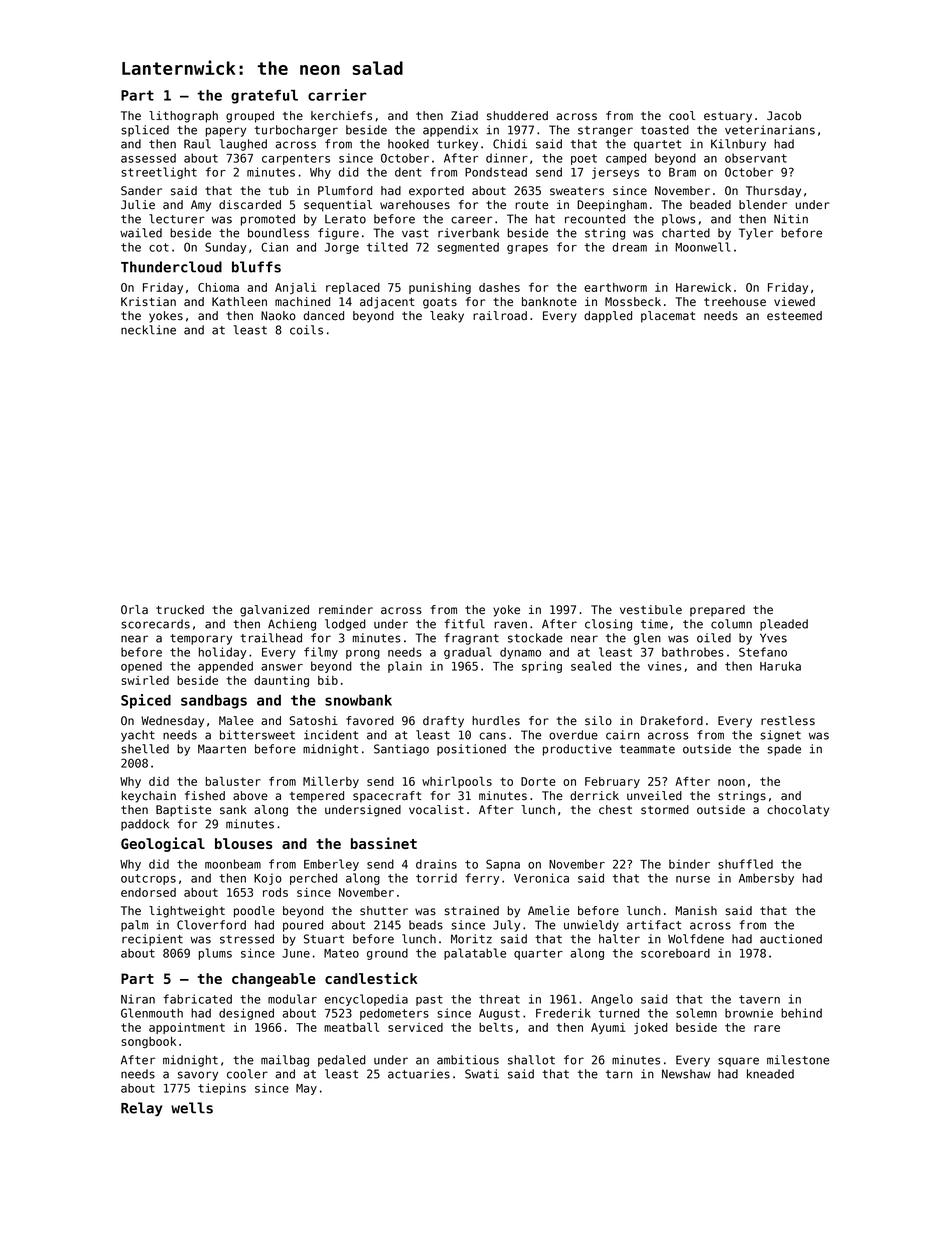 This screenshot has width=952, height=1233. What do you see at coordinates (773, 638) in the screenshot?
I see `Yves` at bounding box center [773, 638].
